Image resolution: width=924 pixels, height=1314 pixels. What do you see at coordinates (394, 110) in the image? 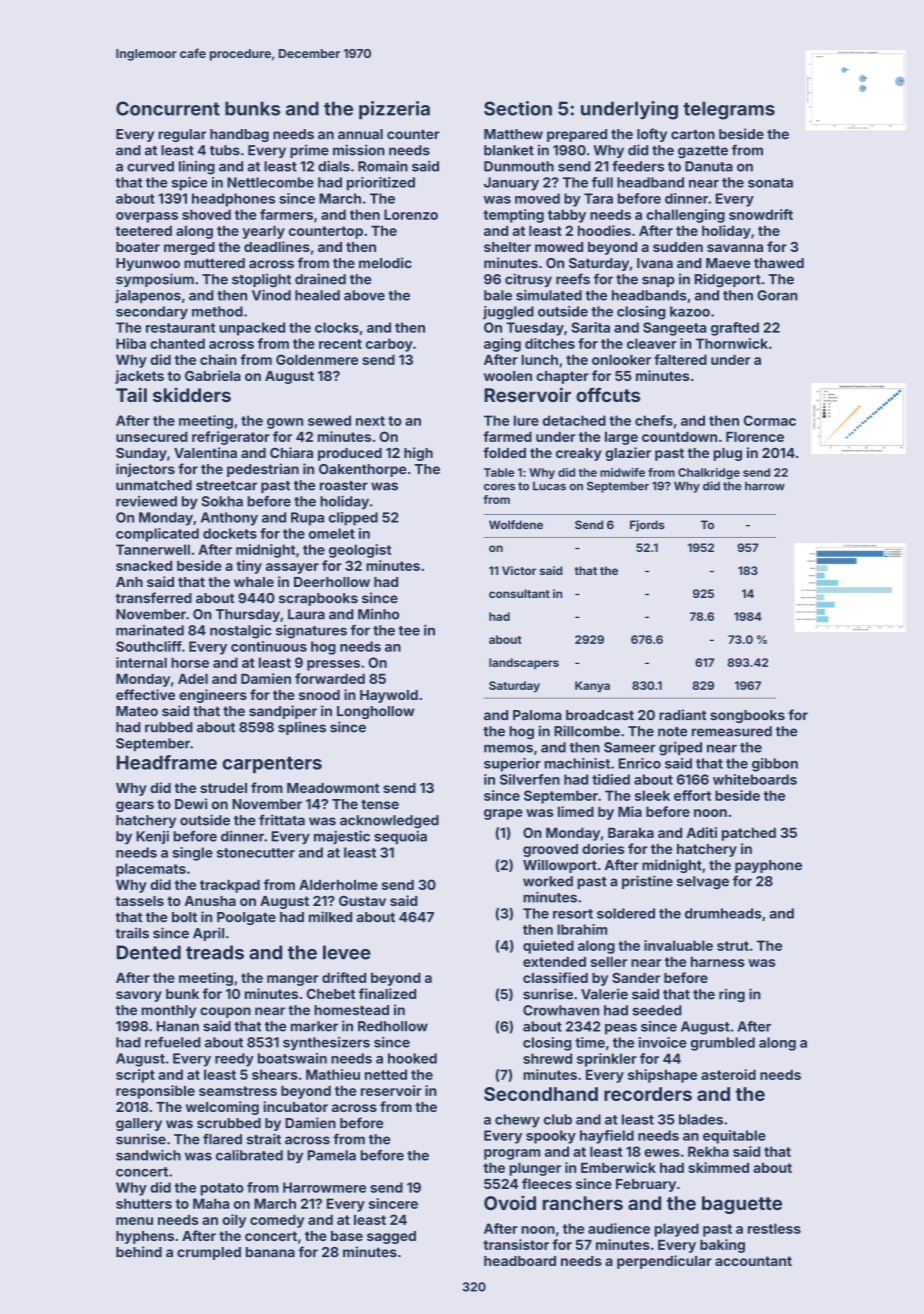
I see `pizzeria` at bounding box center [394, 110].
